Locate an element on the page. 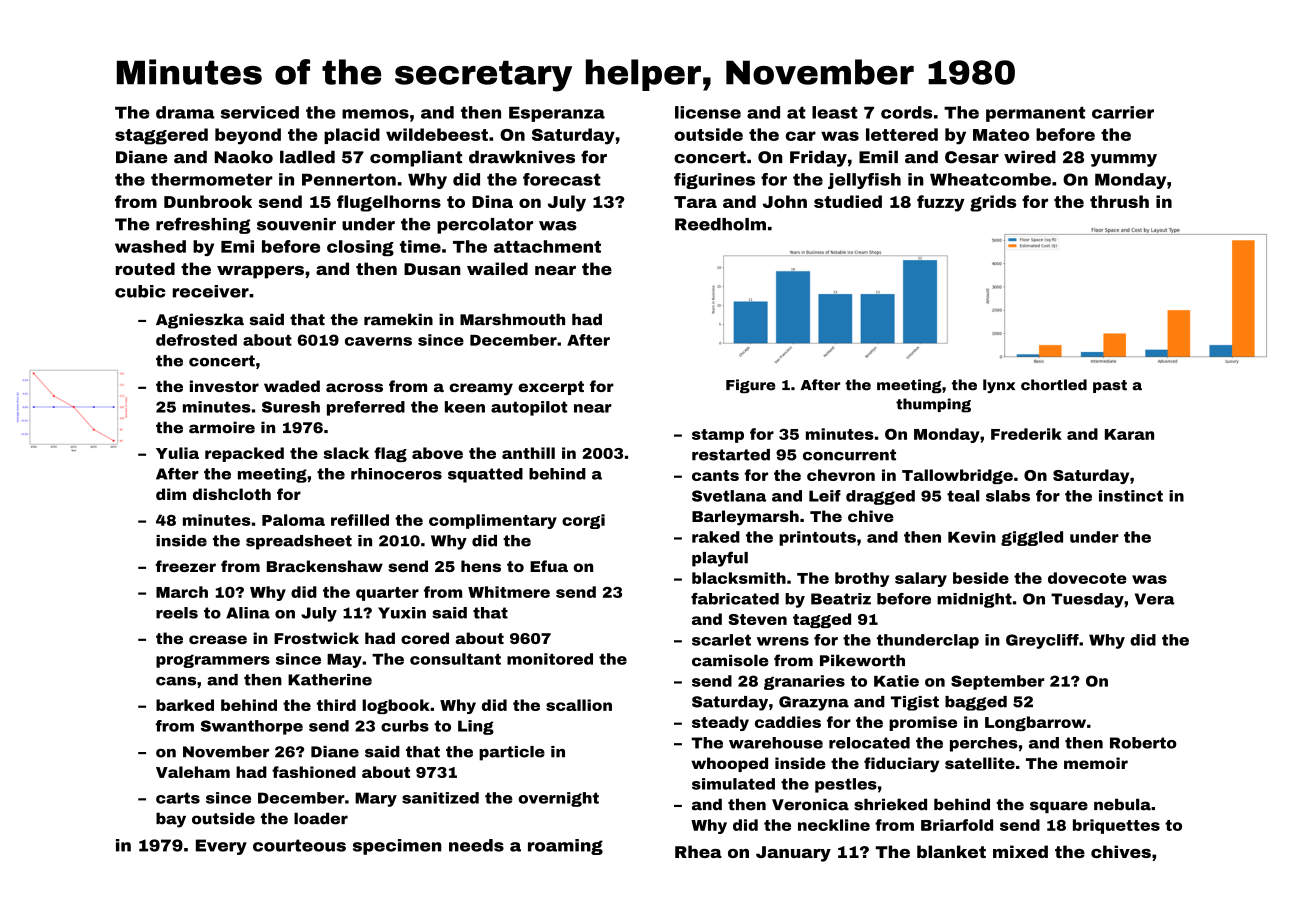  Figure is located at coordinates (750, 386).
